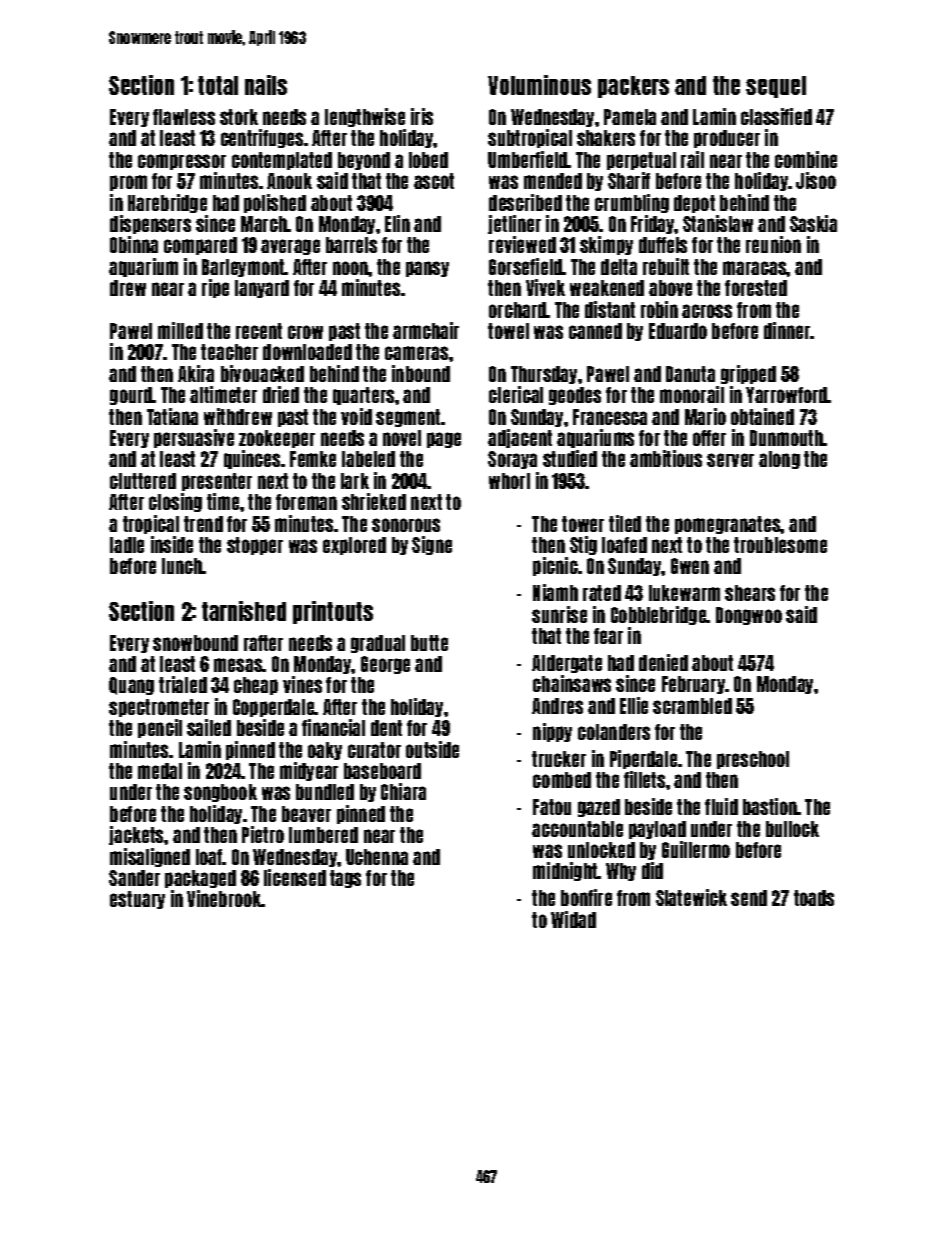 The width and height of the image is (952, 1233). I want to click on sequel, so click(776, 87).
